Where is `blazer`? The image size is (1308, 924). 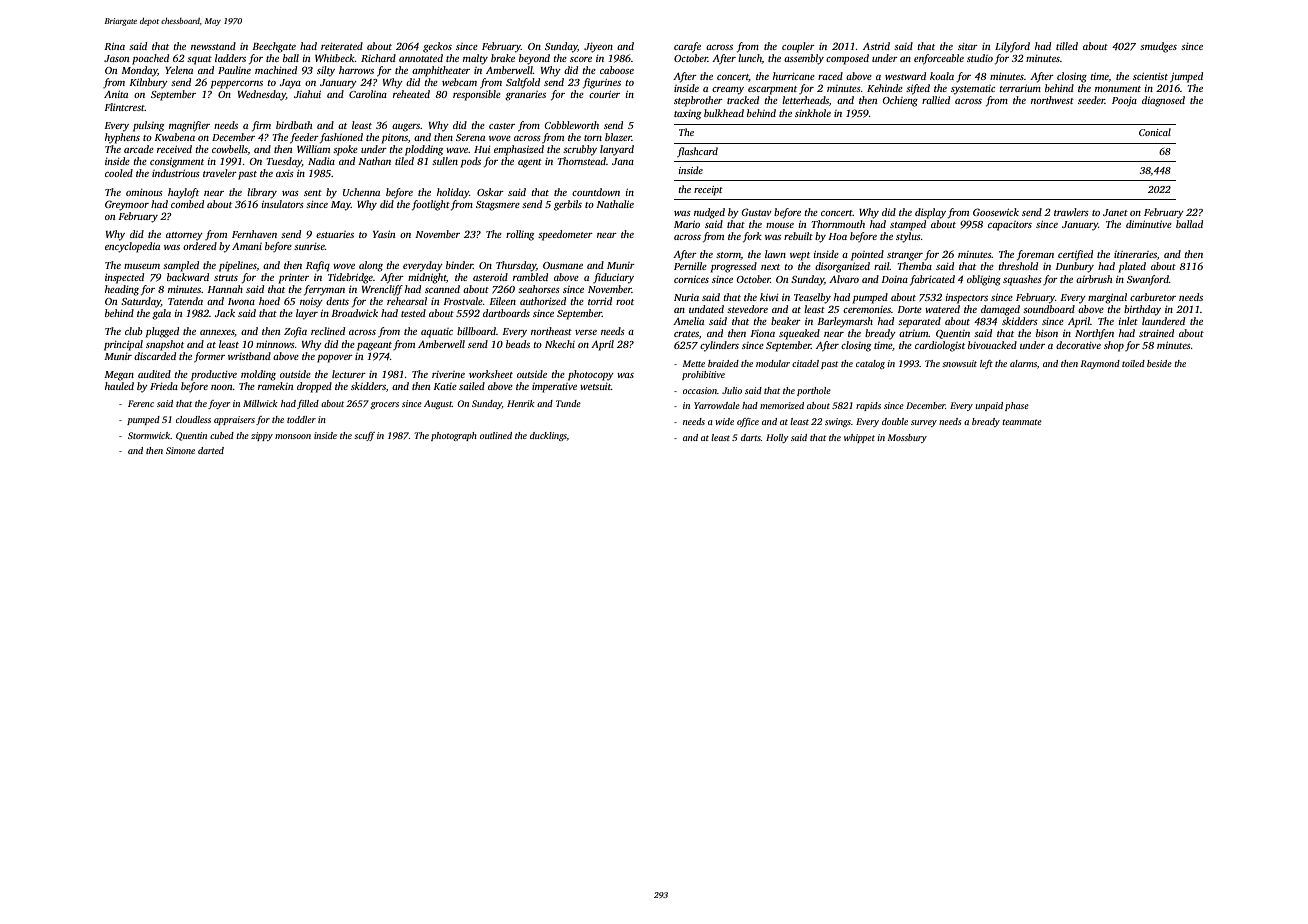
blazer is located at coordinates (618, 137).
